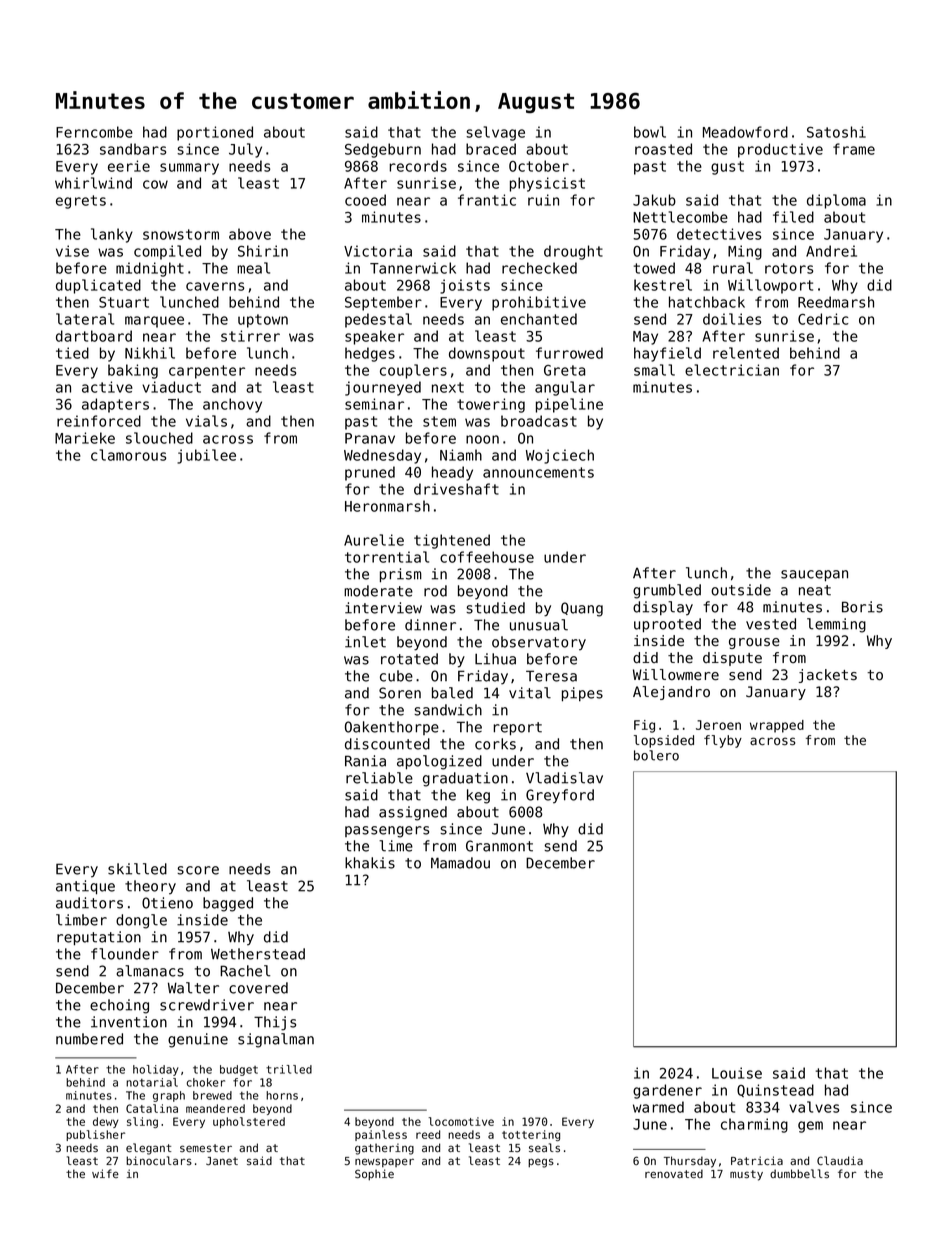 The width and height of the page is (952, 1233). What do you see at coordinates (495, 133) in the page?
I see `selvage` at bounding box center [495, 133].
